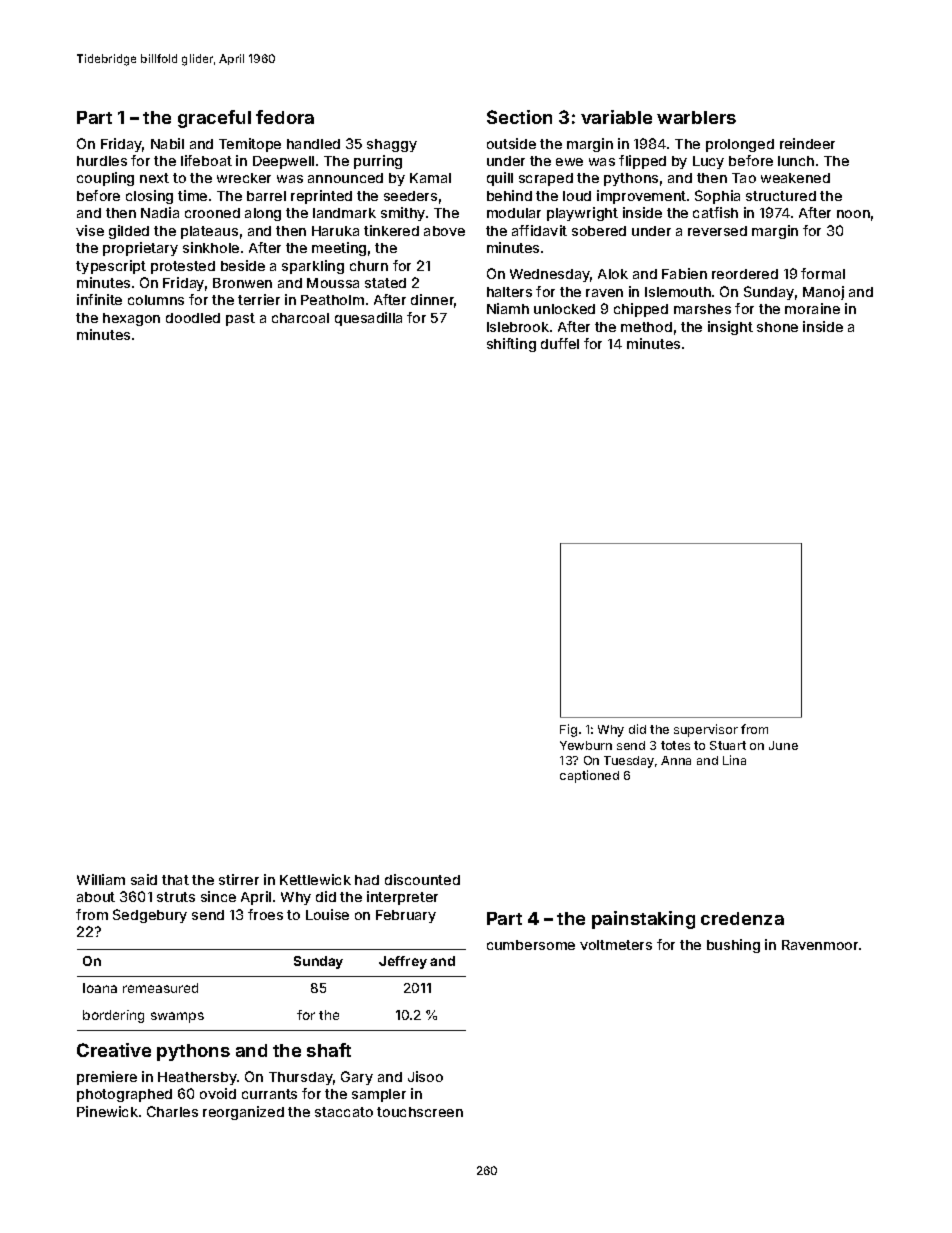  What do you see at coordinates (99, 299) in the document?
I see `infinite` at bounding box center [99, 299].
